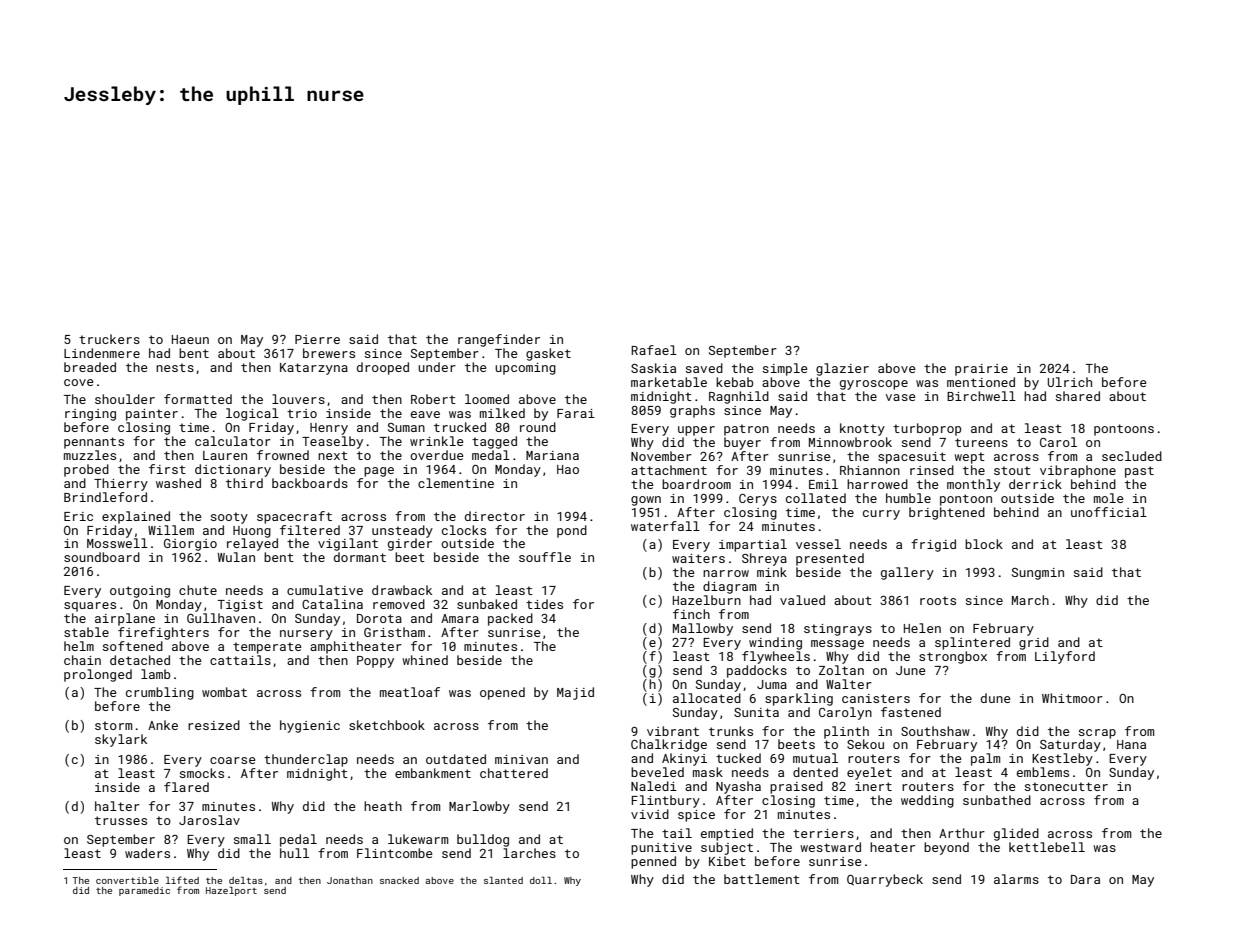  I want to click on prairie, so click(981, 370).
